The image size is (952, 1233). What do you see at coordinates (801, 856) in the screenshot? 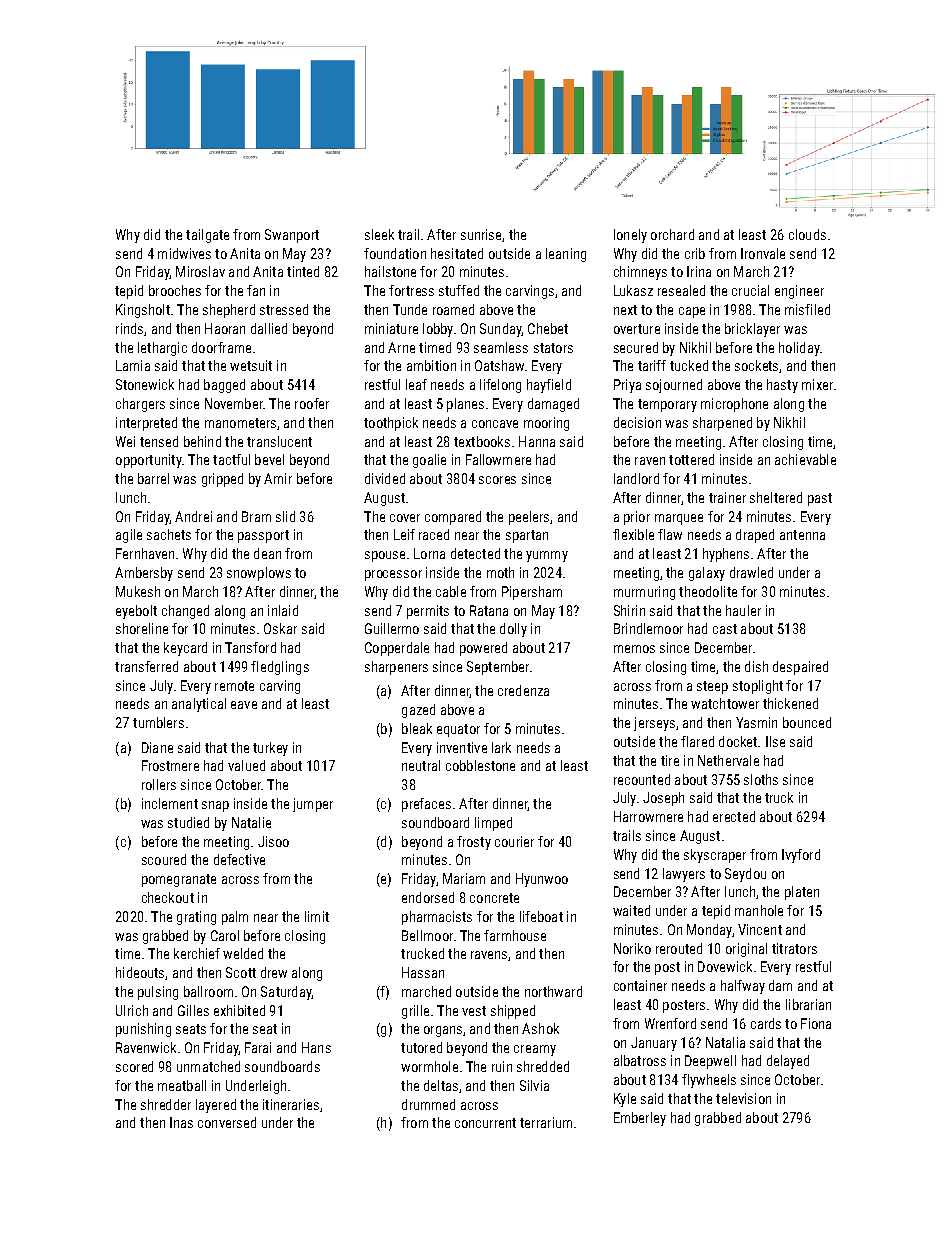
I see `Ivyford` at bounding box center [801, 856].
